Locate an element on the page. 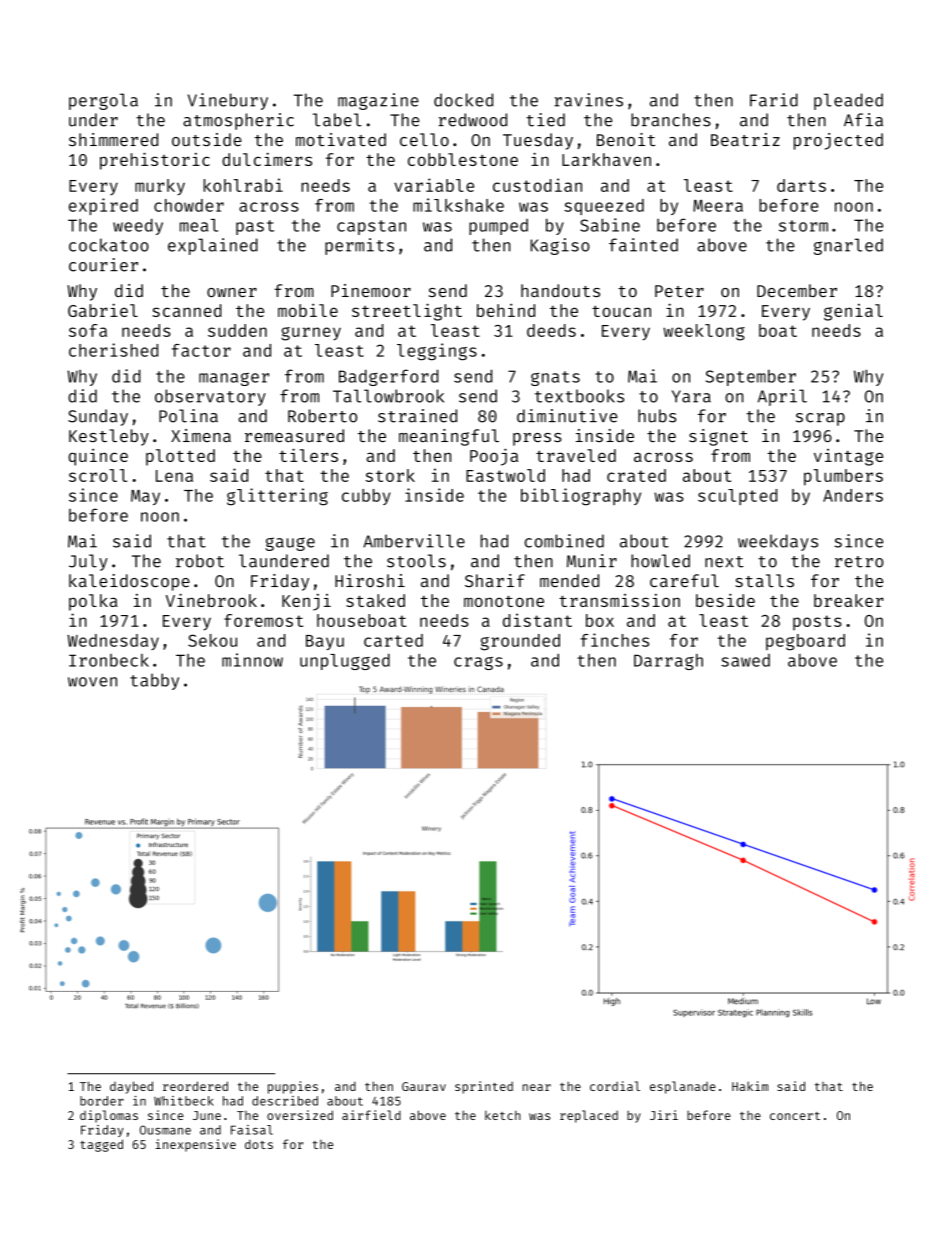 This page has height=1233, width=952. tabby is located at coordinates (154, 681).
